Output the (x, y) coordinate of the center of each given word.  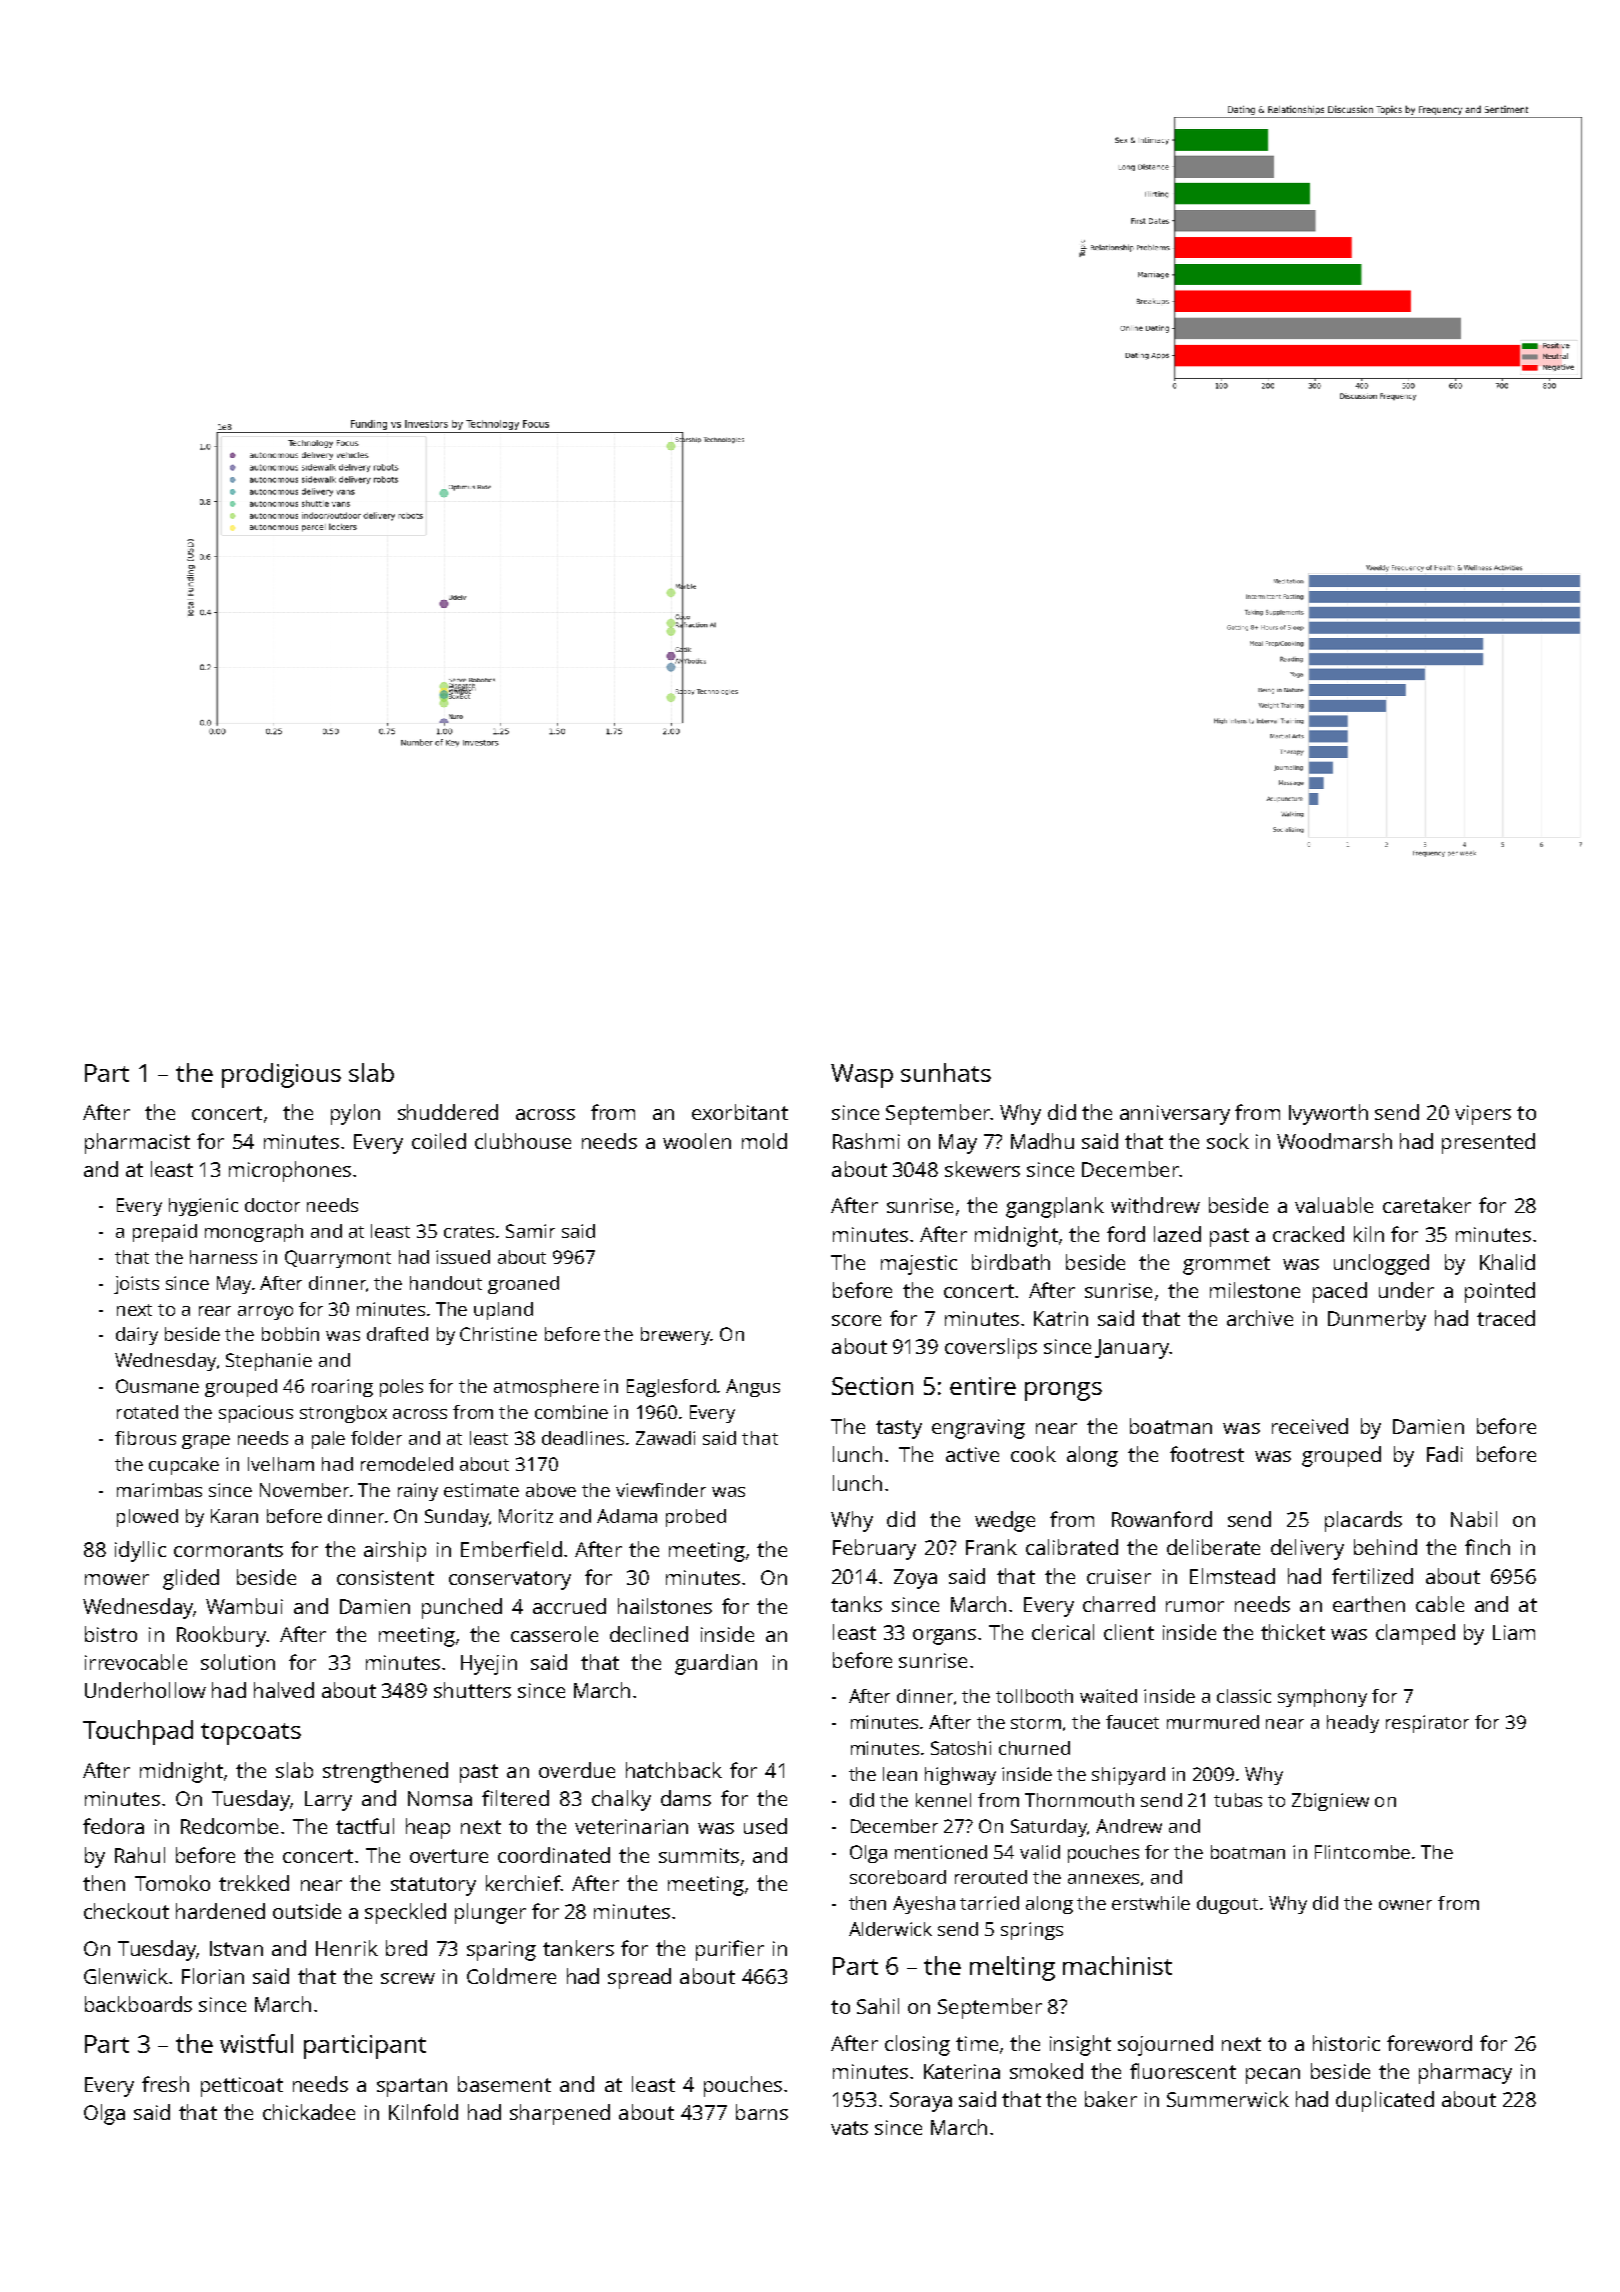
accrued (569, 1606)
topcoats (251, 1734)
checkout (126, 1911)
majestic (919, 1265)
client (1129, 1632)
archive (1260, 1318)
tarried (989, 1903)
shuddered (448, 1112)
